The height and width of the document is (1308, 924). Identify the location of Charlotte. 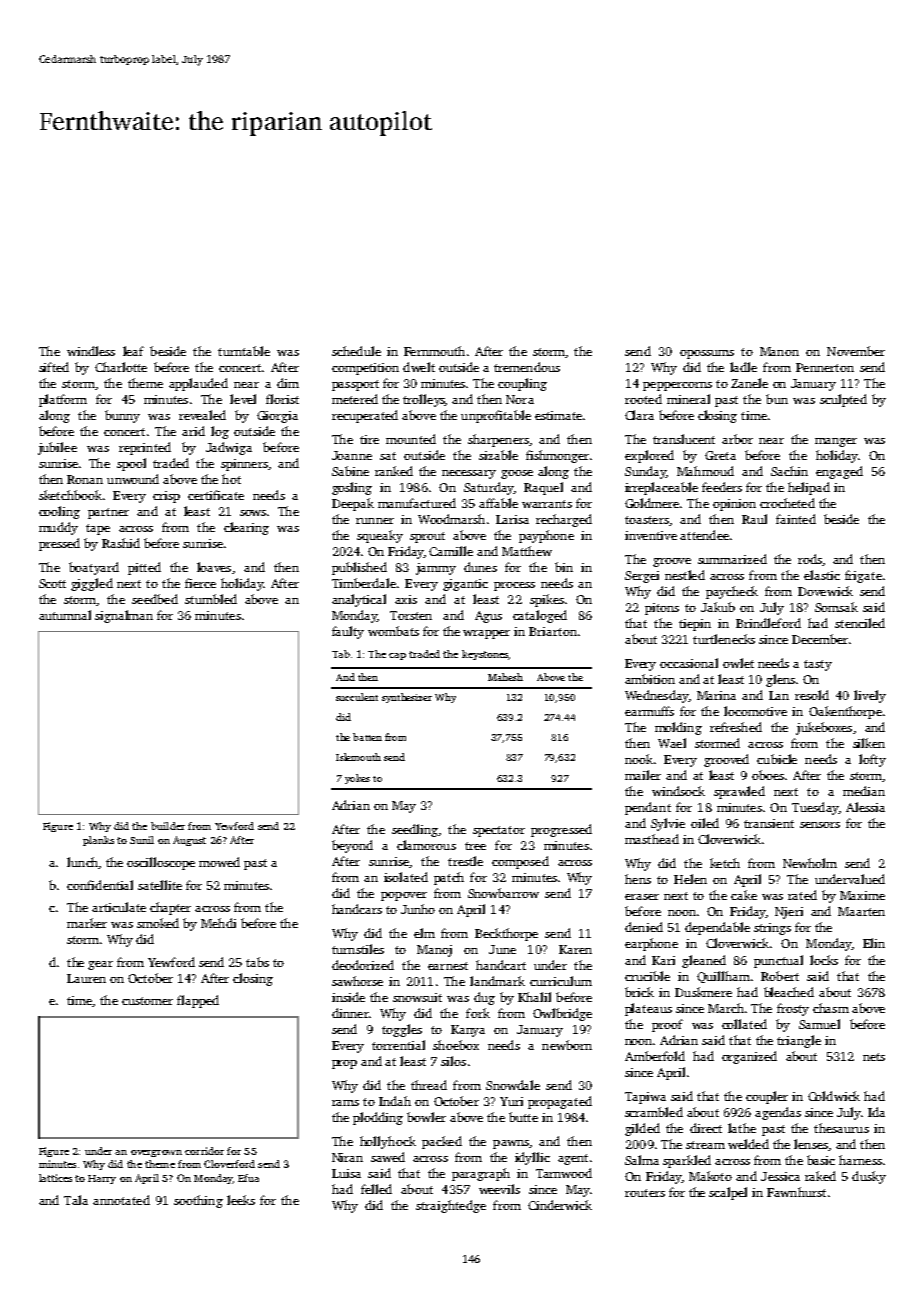
(121, 367).
